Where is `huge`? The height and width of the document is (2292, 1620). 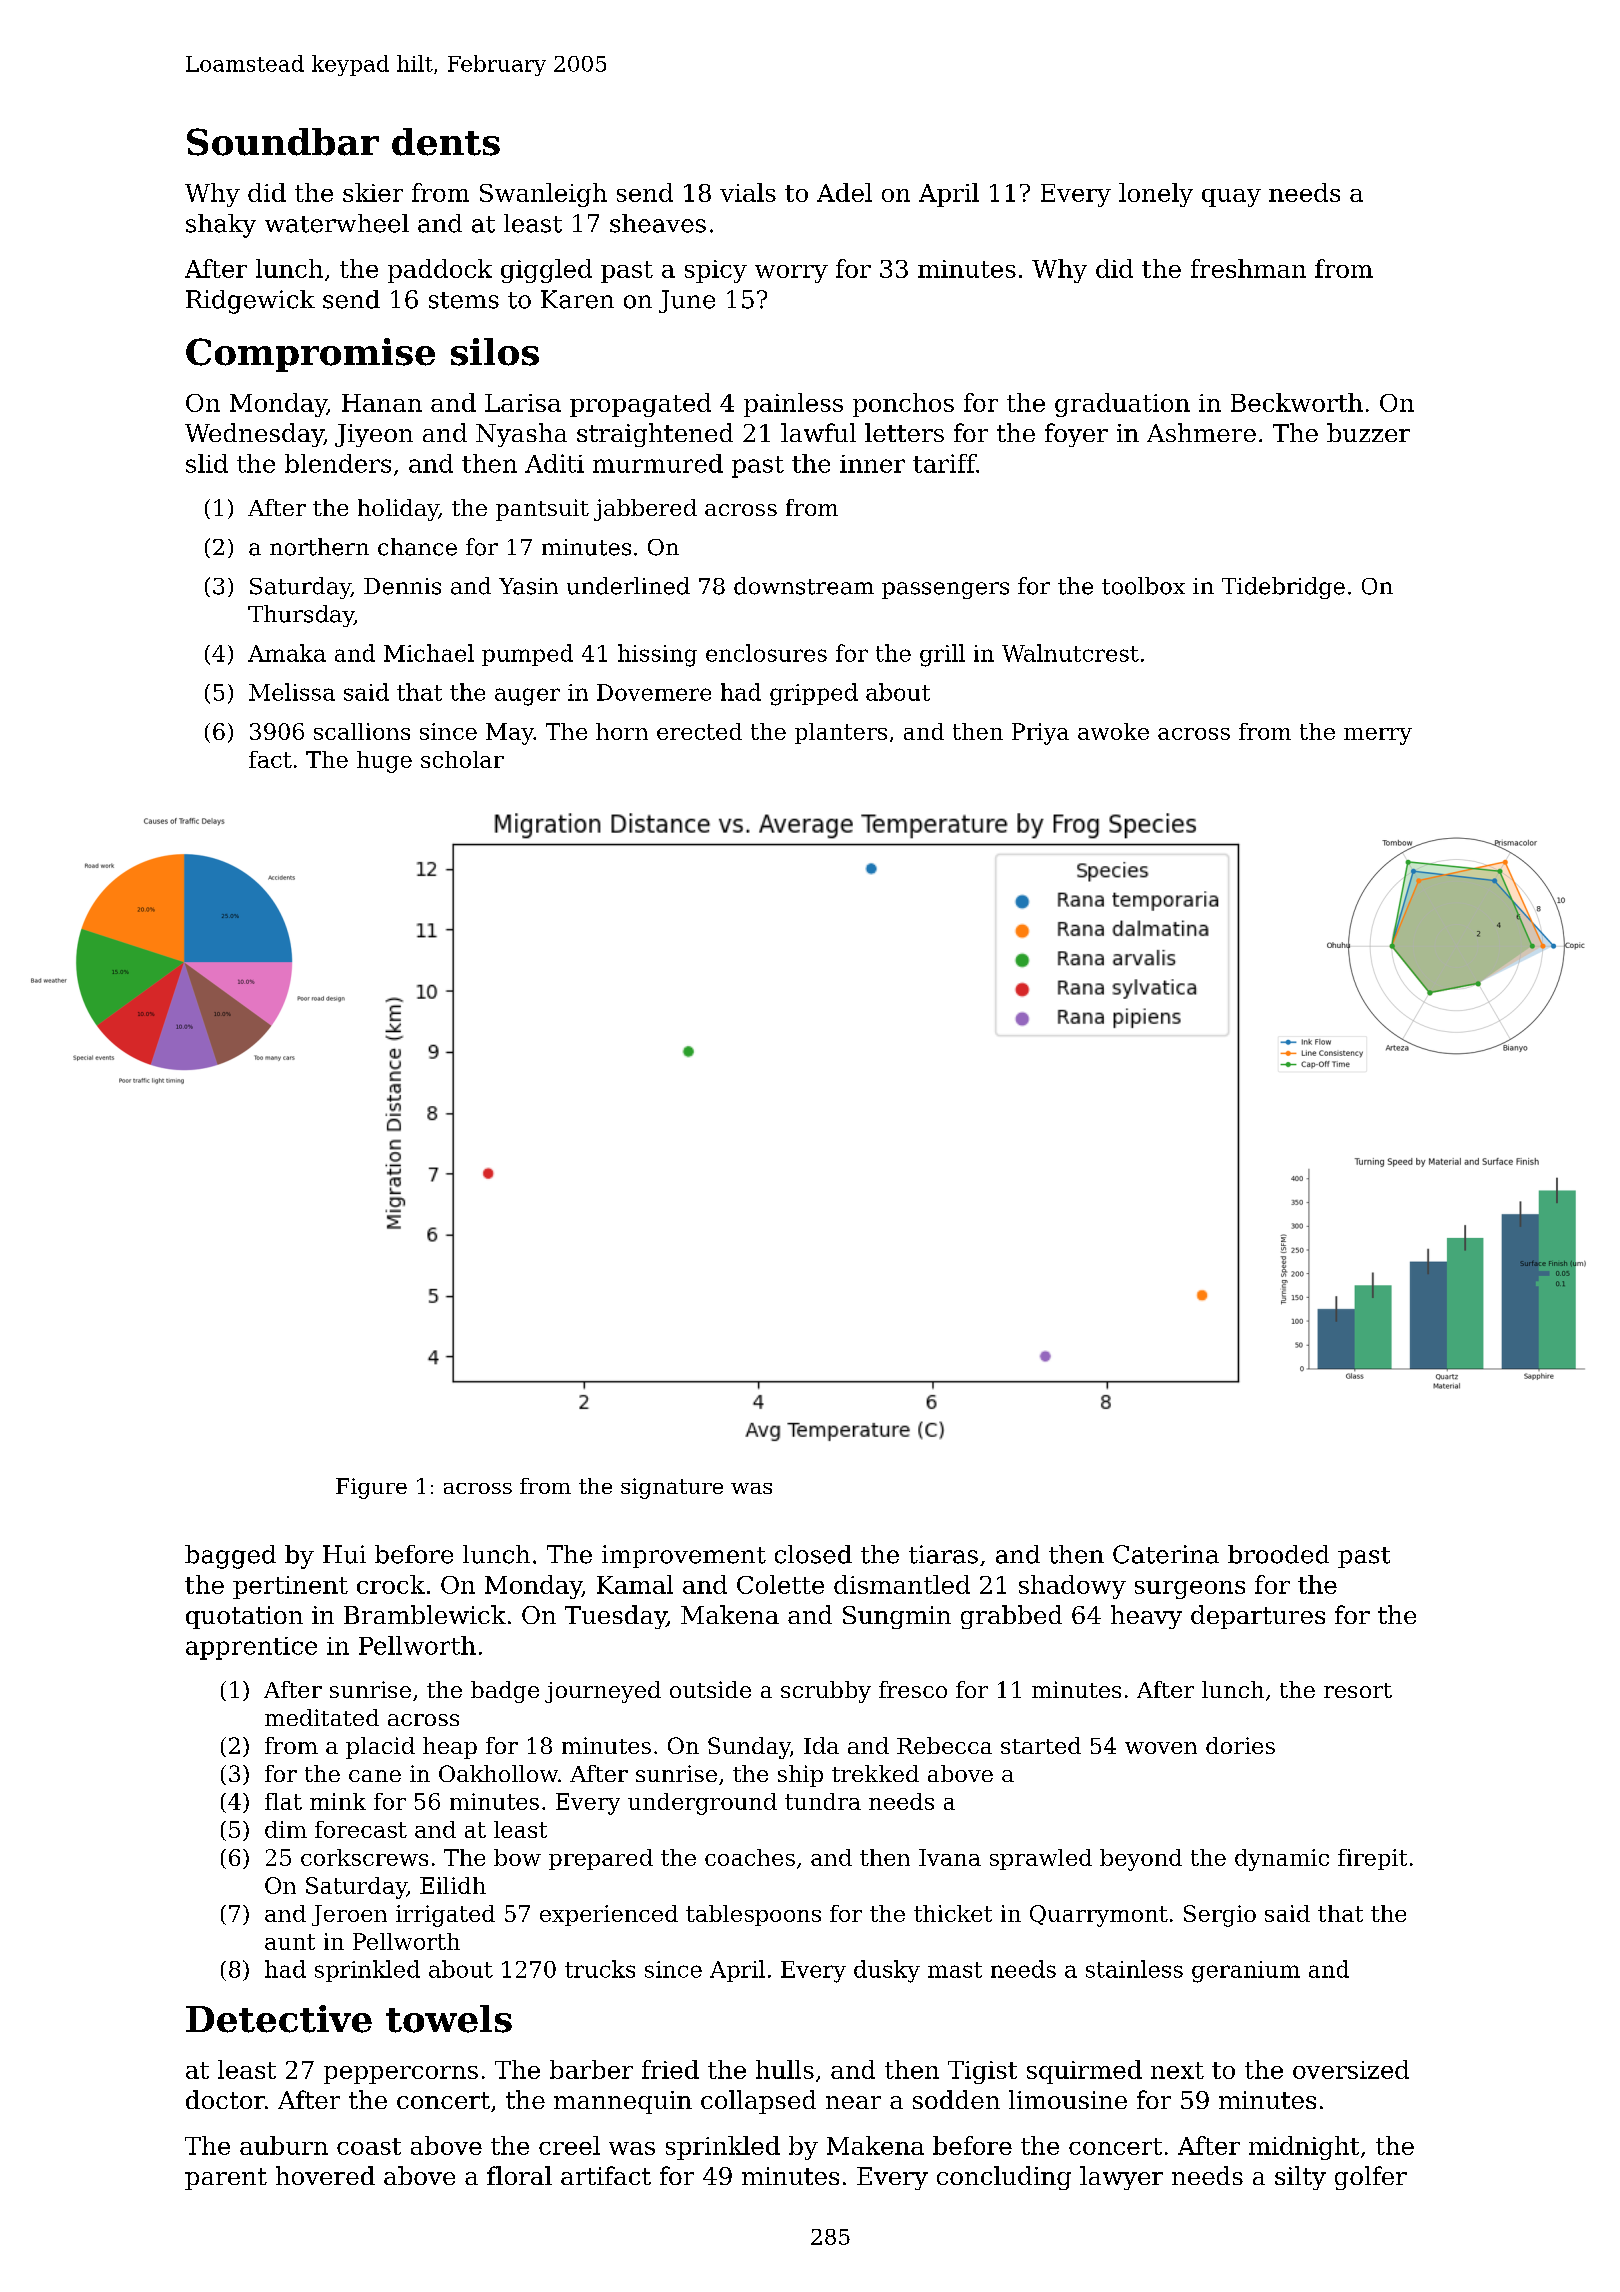
huge is located at coordinates (384, 762).
